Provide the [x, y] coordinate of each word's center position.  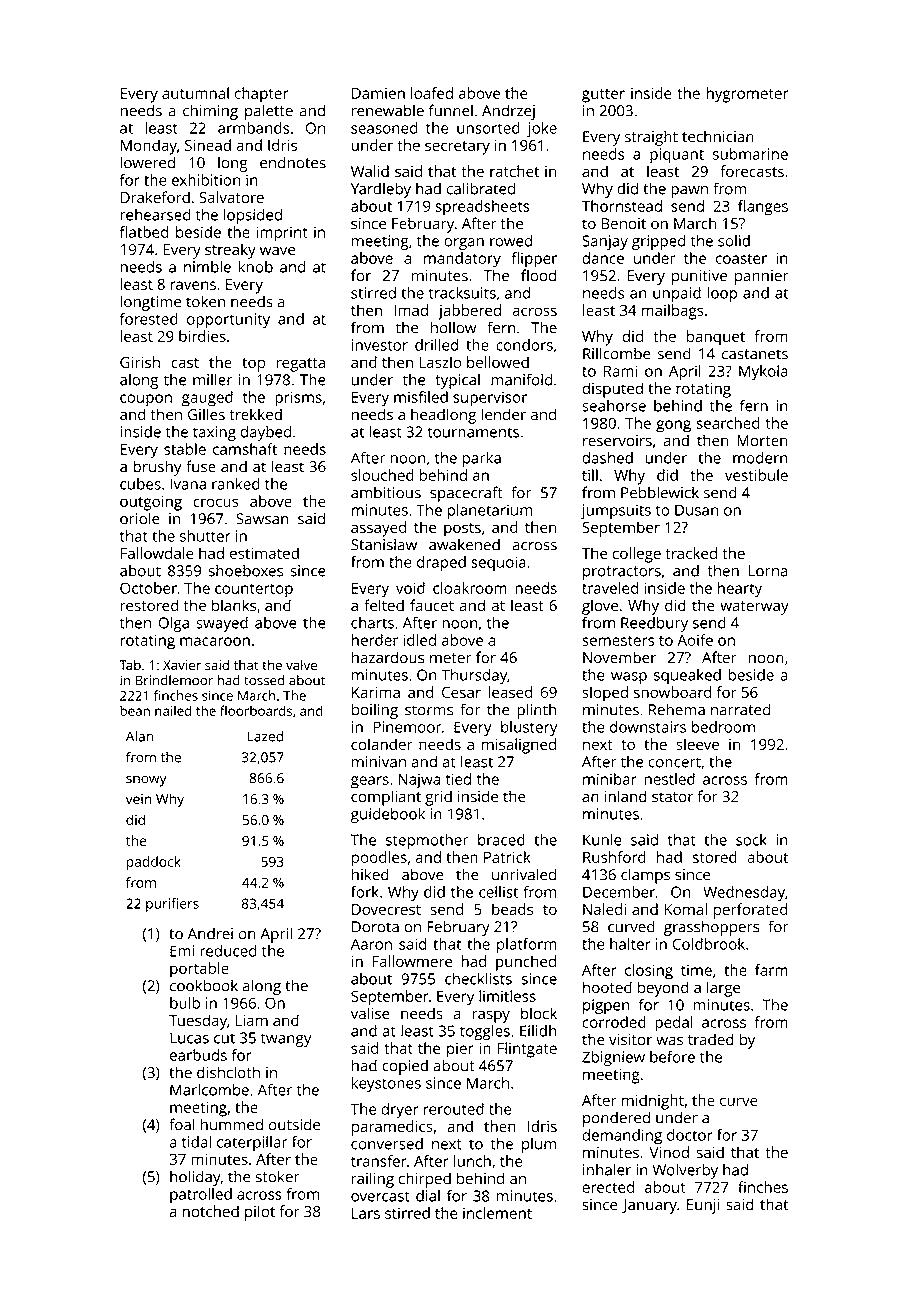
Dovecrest [386, 909]
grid [438, 798]
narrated [740, 709]
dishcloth [228, 1072]
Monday [149, 147]
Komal [686, 909]
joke [542, 129]
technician [718, 136]
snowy [146, 781]
